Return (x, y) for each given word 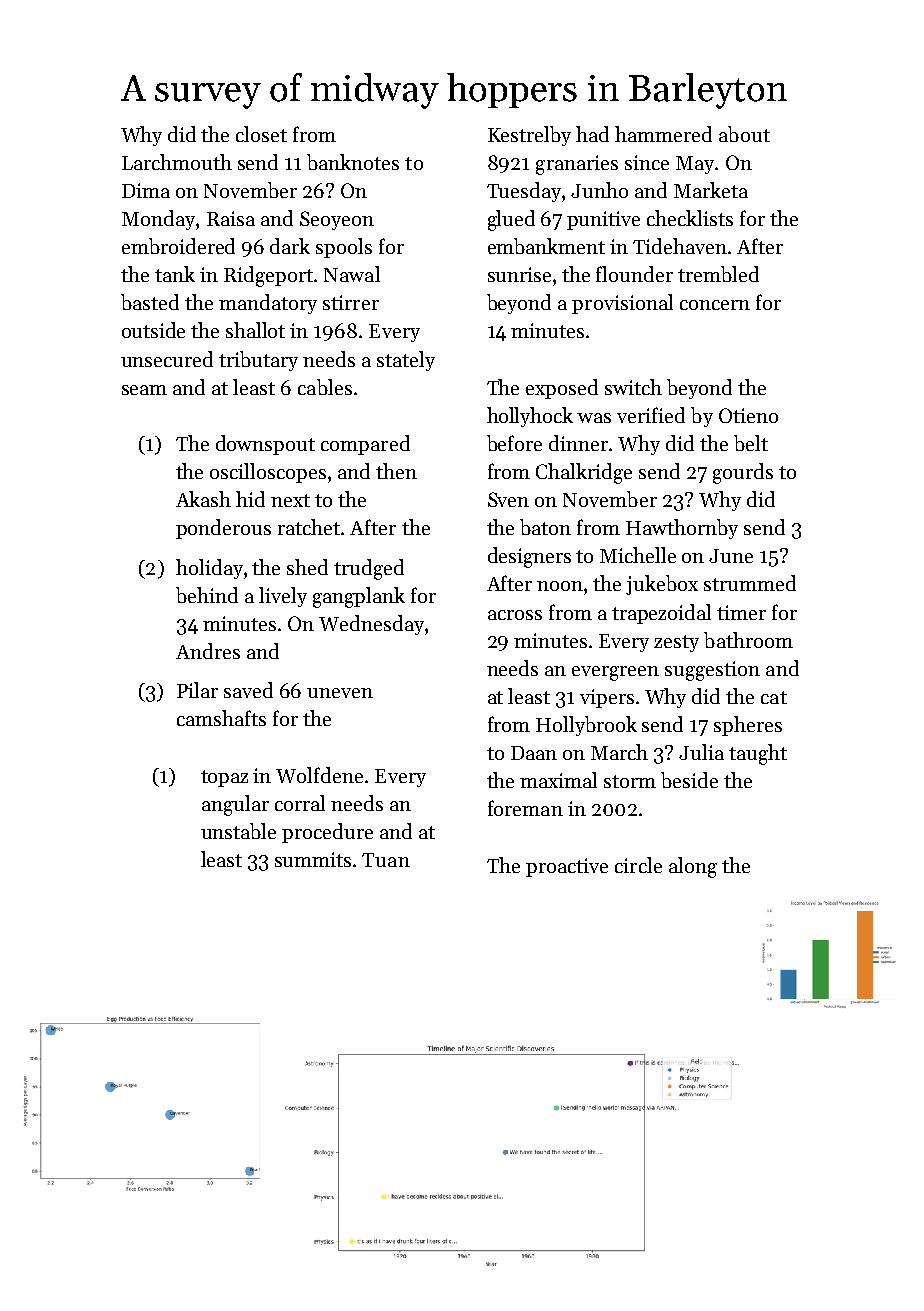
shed (307, 567)
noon (560, 586)
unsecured (167, 359)
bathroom (748, 640)
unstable (238, 831)
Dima (146, 190)
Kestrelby (529, 136)
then (396, 471)
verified (651, 415)
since (647, 162)
